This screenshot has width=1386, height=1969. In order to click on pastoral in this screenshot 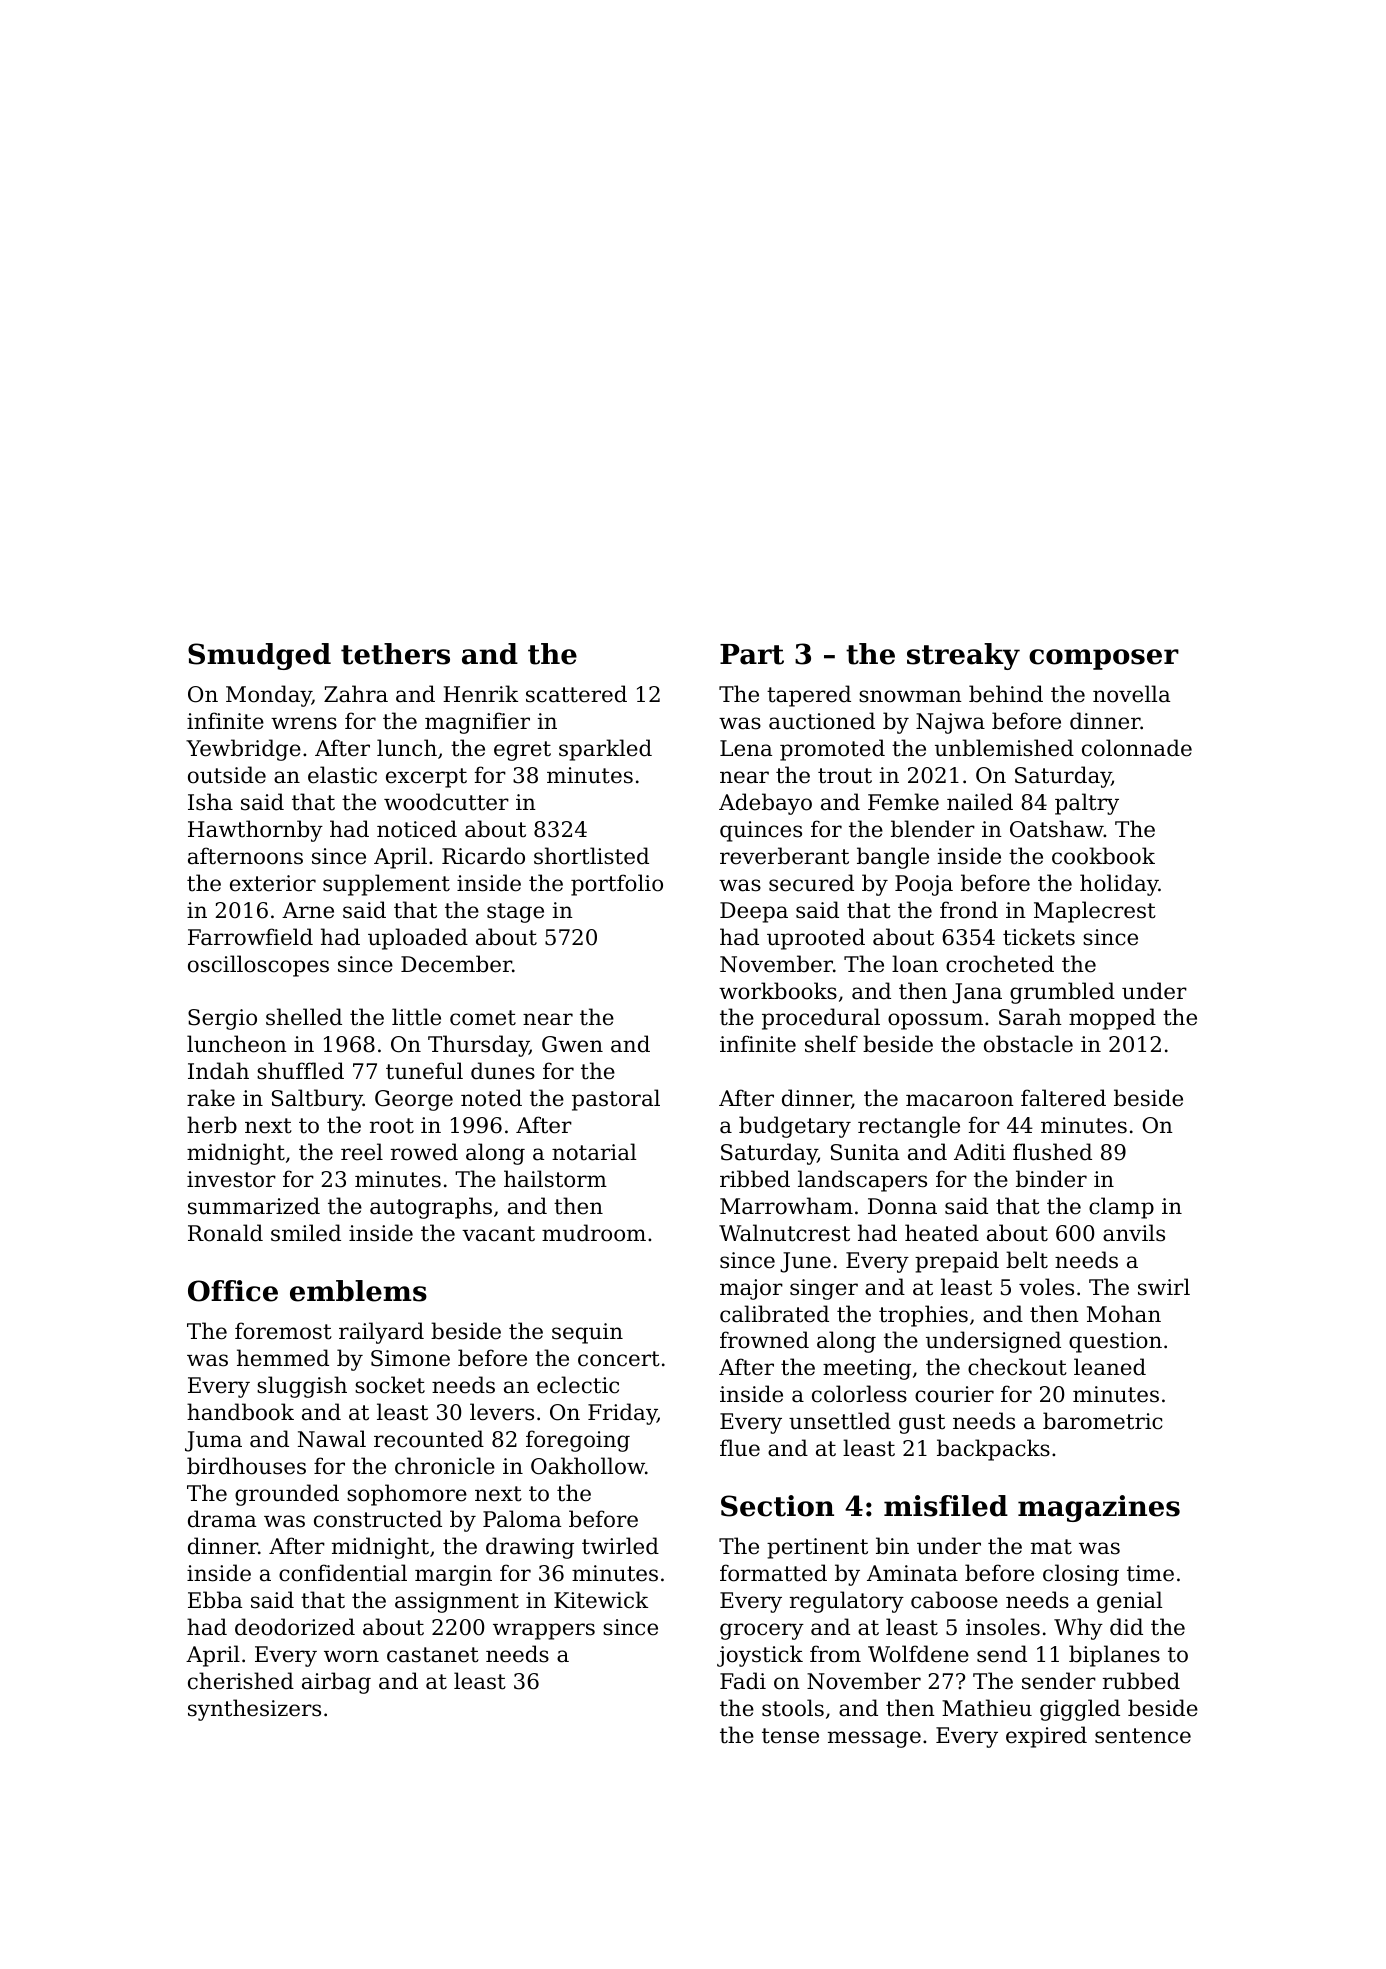, I will do `click(616, 1100)`.
